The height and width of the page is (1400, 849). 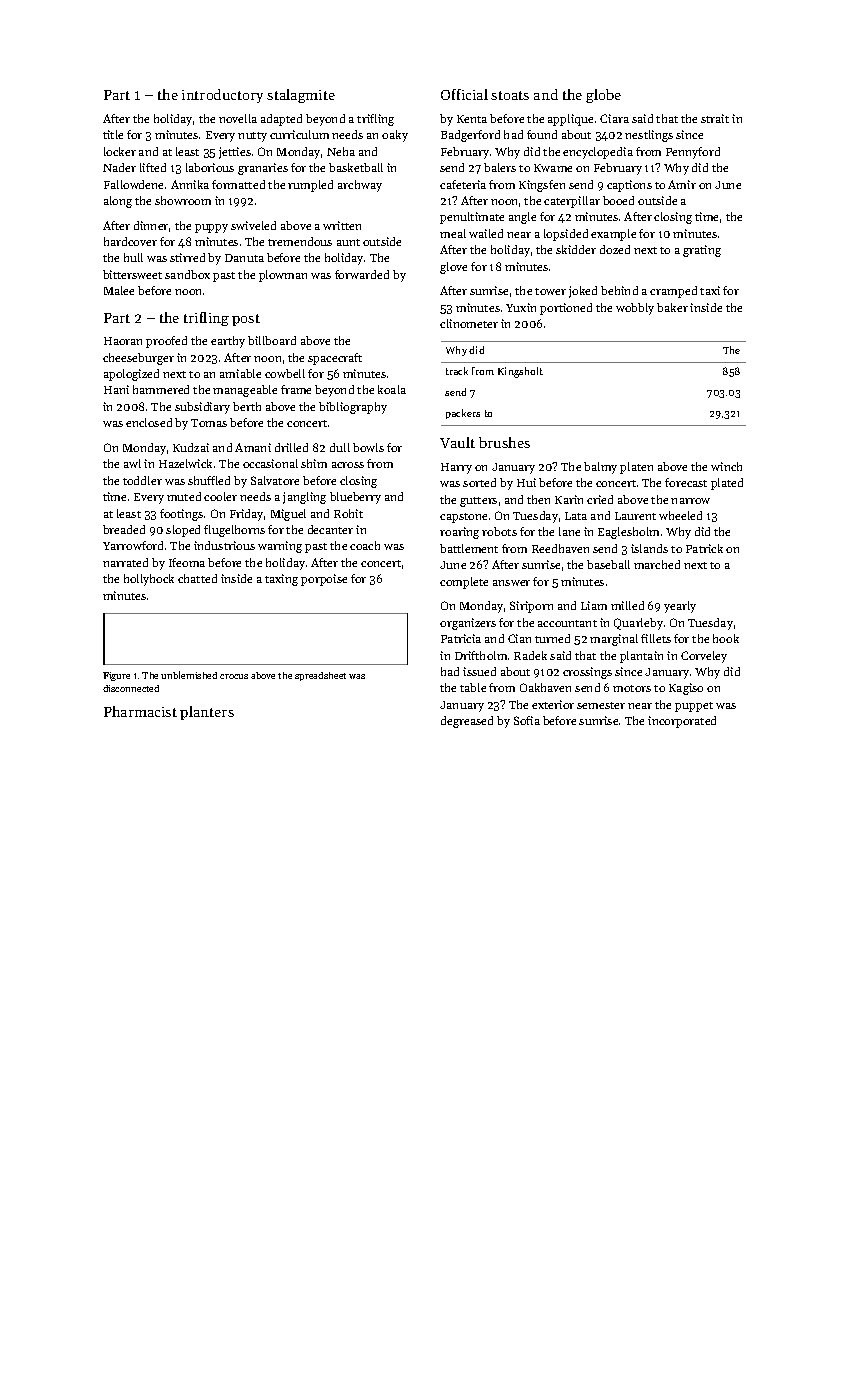 What do you see at coordinates (566, 309) in the page?
I see `portioned` at bounding box center [566, 309].
